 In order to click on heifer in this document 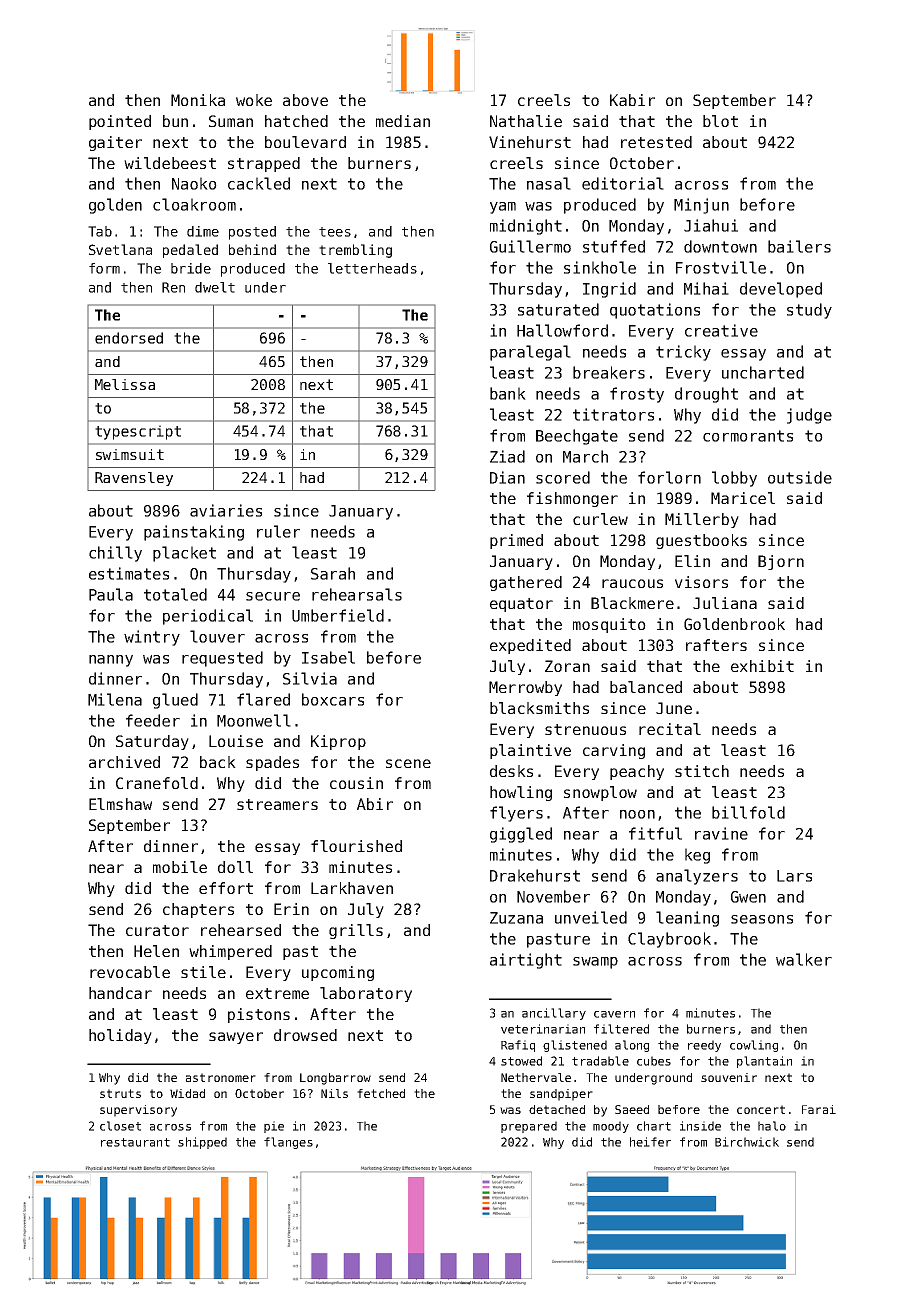, I will do `click(650, 1142)`.
